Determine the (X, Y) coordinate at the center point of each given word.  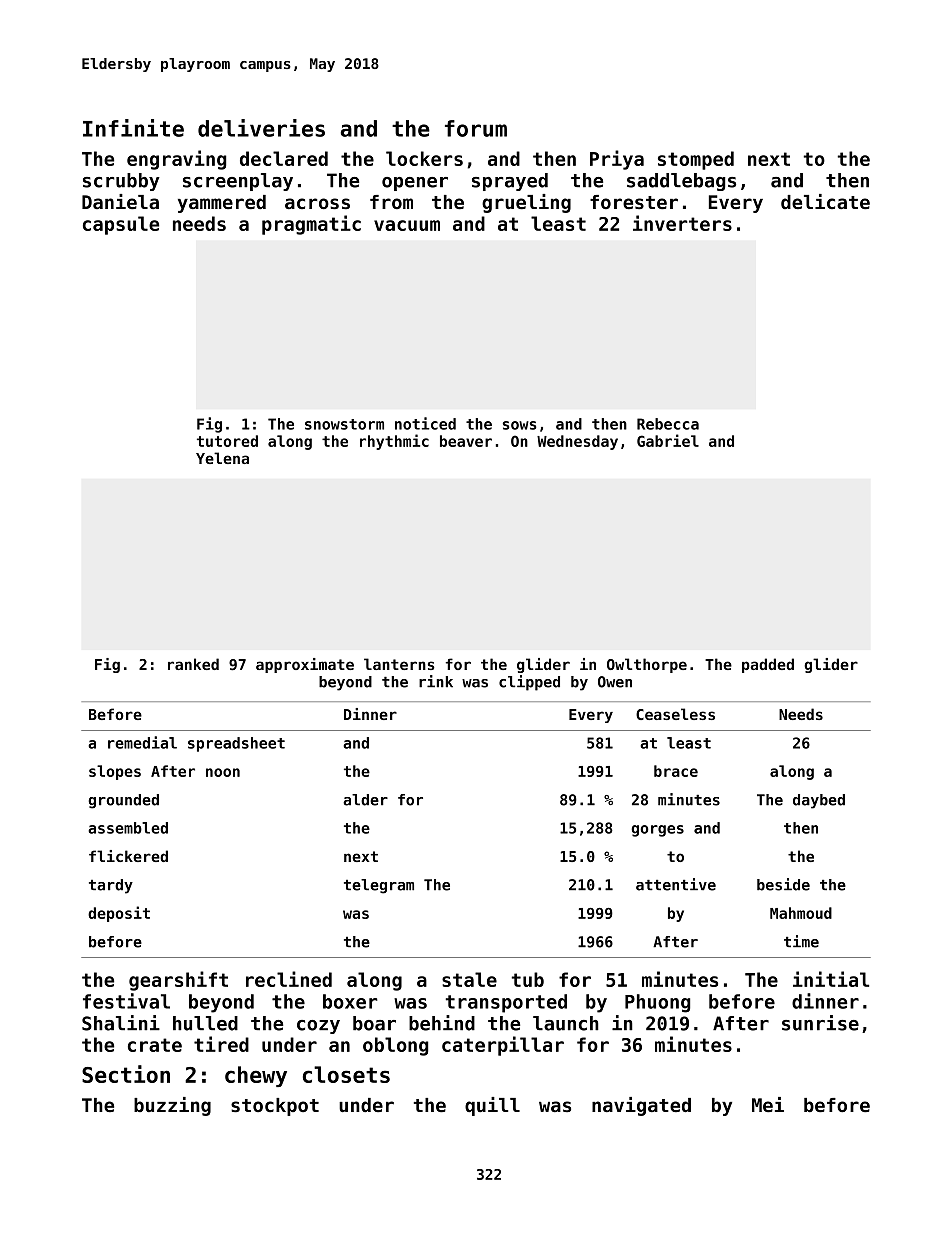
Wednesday (577, 442)
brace (676, 771)
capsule (121, 225)
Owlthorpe (647, 665)
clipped (529, 683)
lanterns (399, 664)
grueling (526, 203)
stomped (696, 160)
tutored (227, 441)
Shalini (121, 1023)
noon (223, 772)
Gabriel (668, 440)
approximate (305, 665)
